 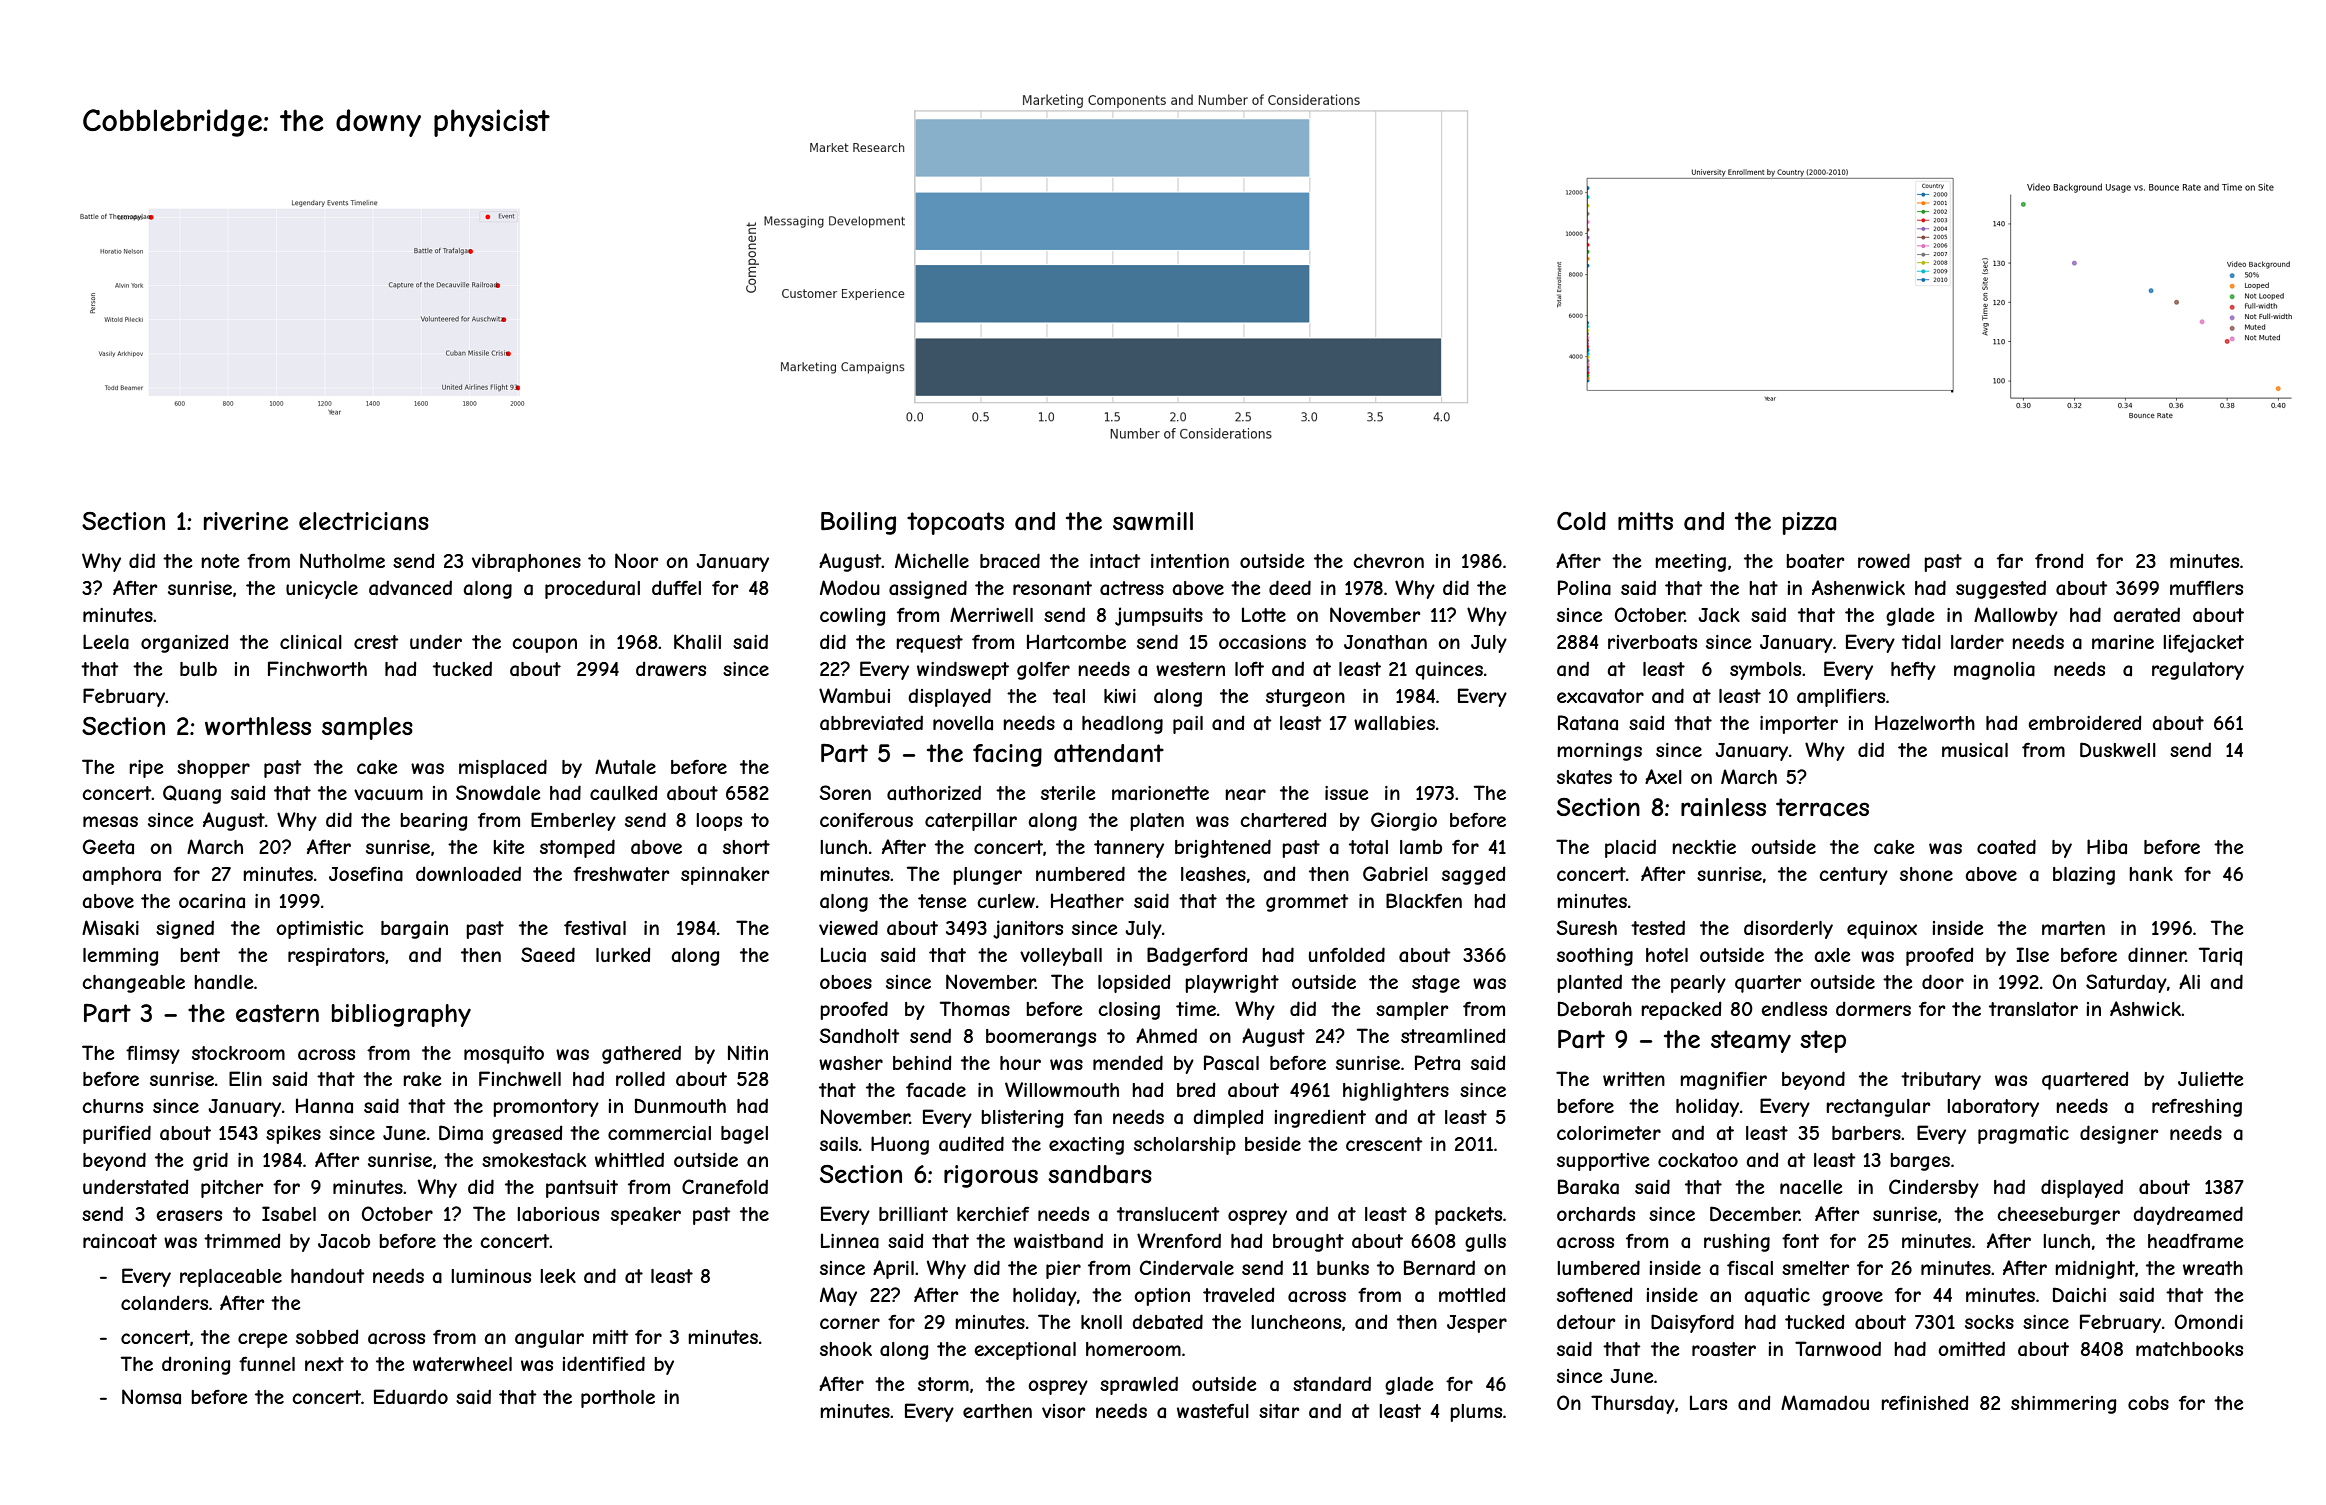 I want to click on misplaced, so click(x=503, y=768).
